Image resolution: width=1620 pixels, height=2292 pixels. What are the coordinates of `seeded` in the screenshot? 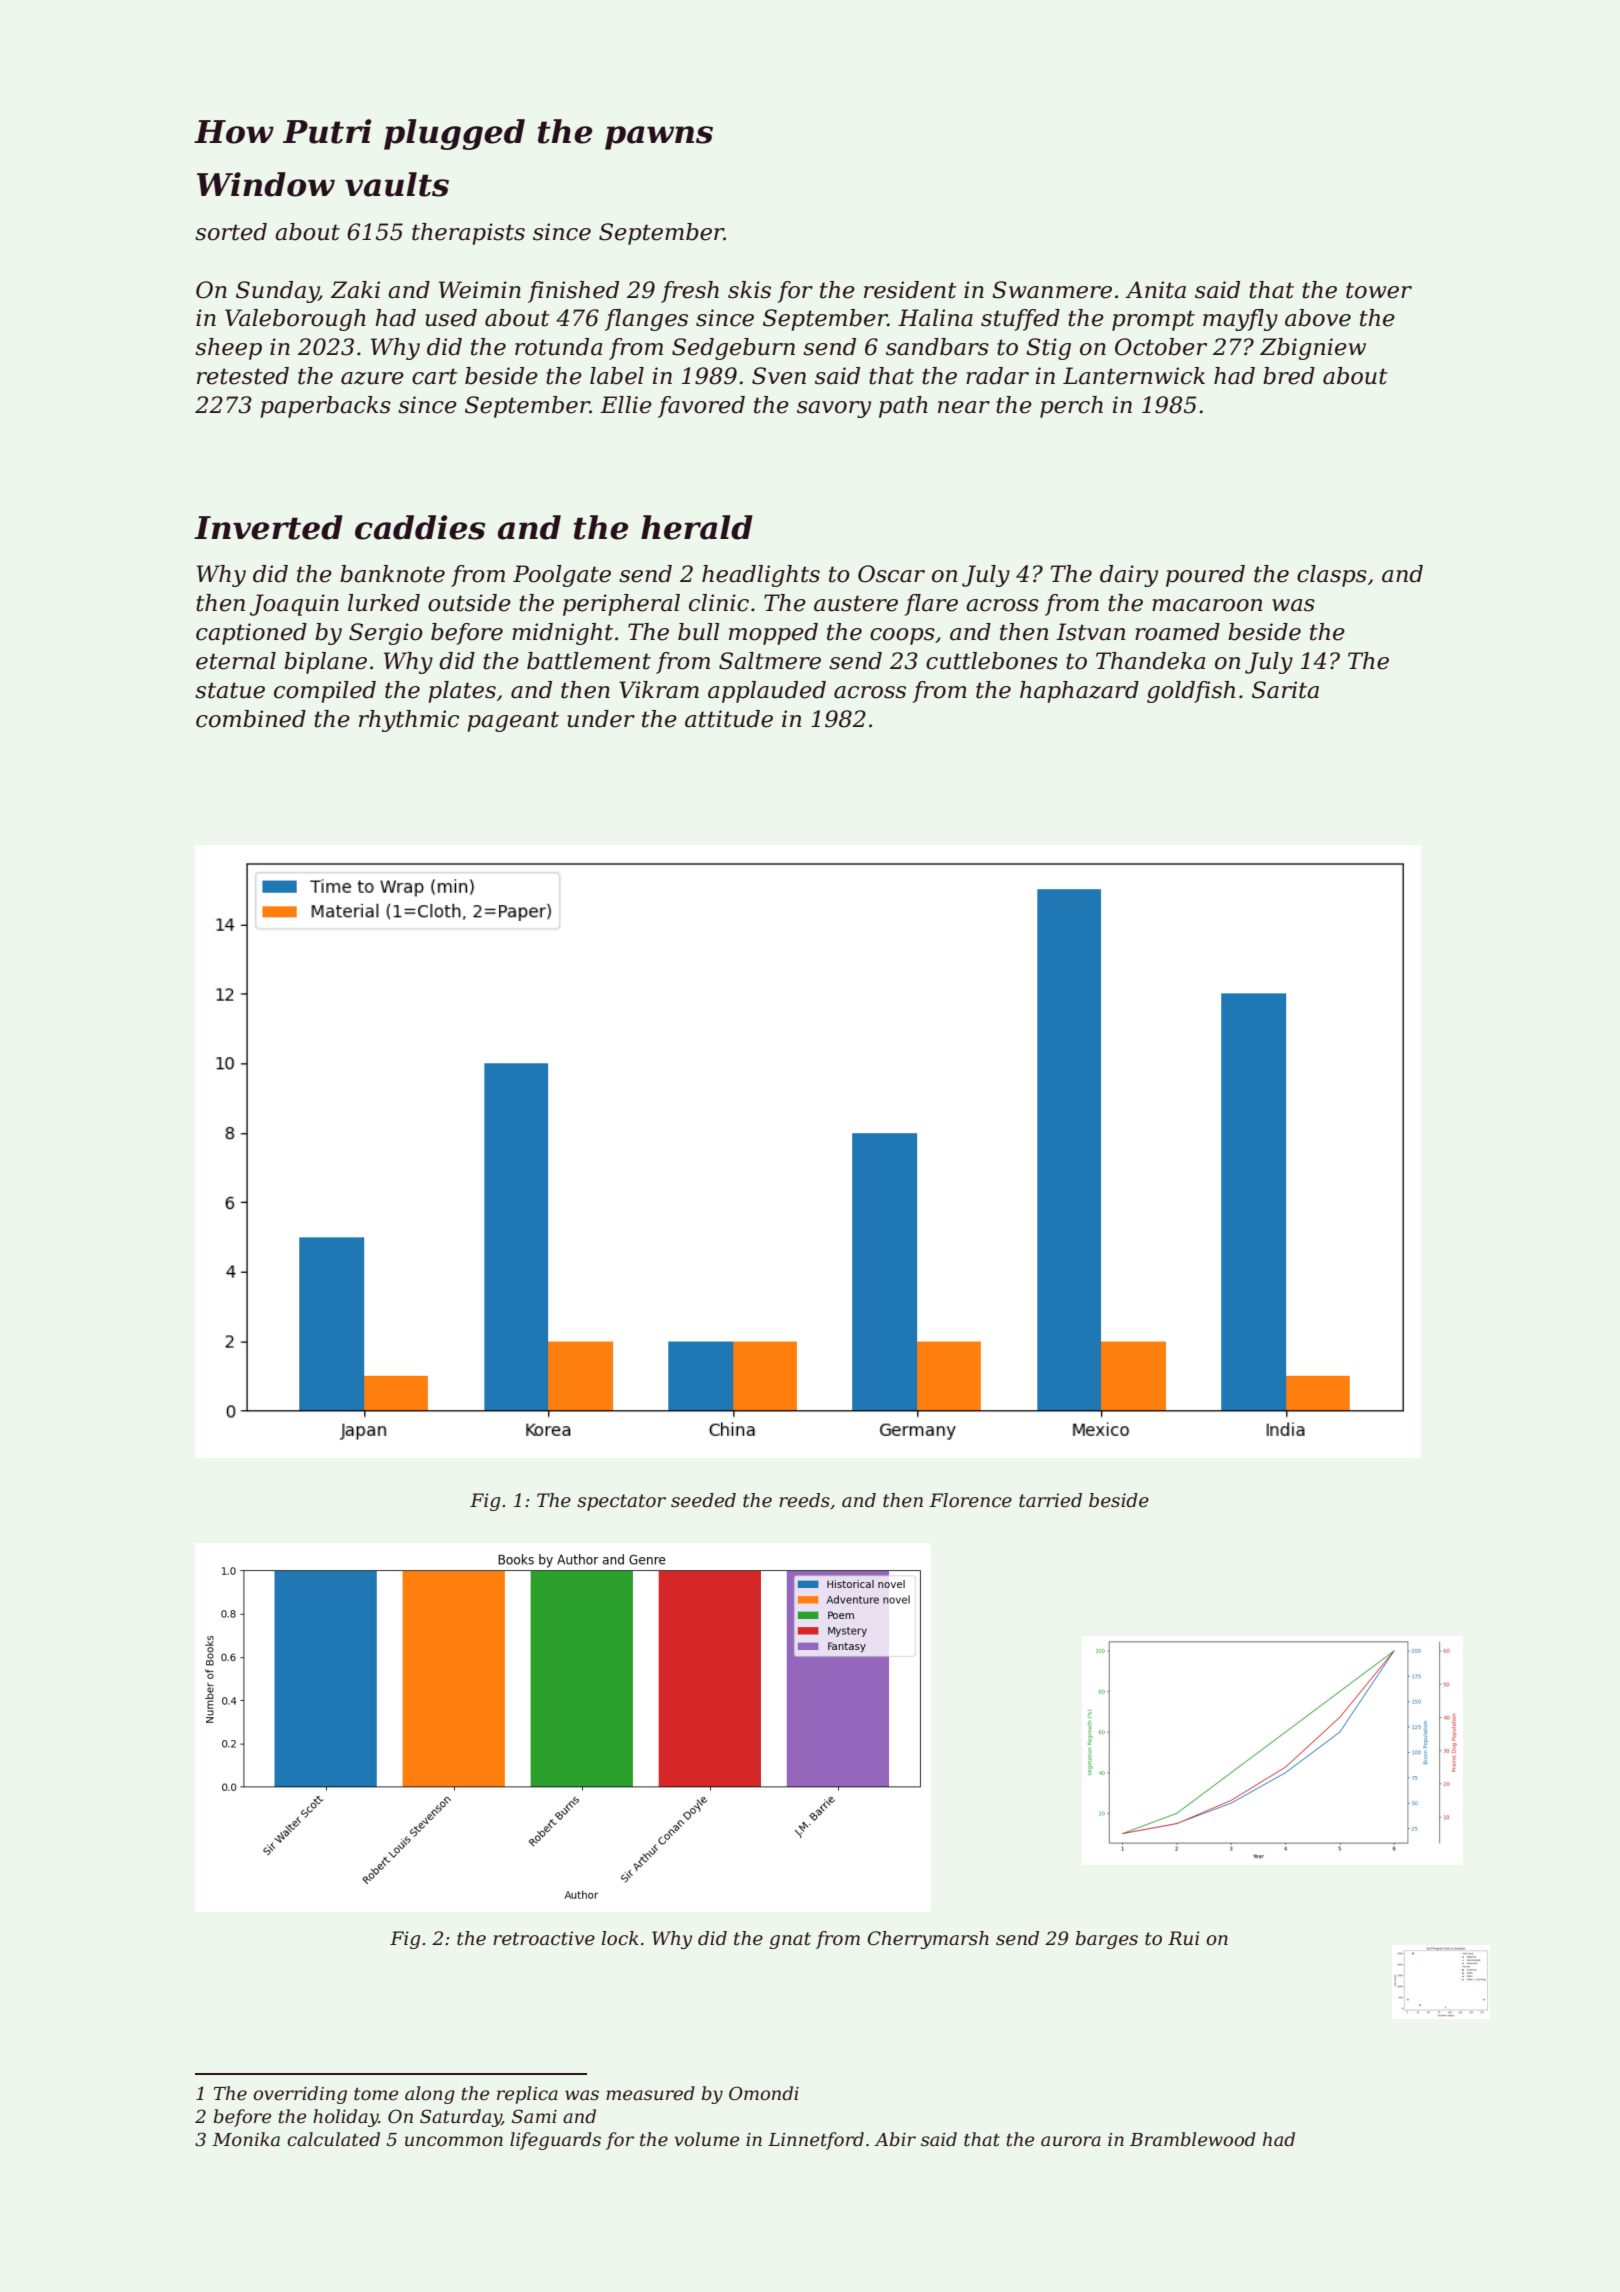 It's located at (703, 1500).
